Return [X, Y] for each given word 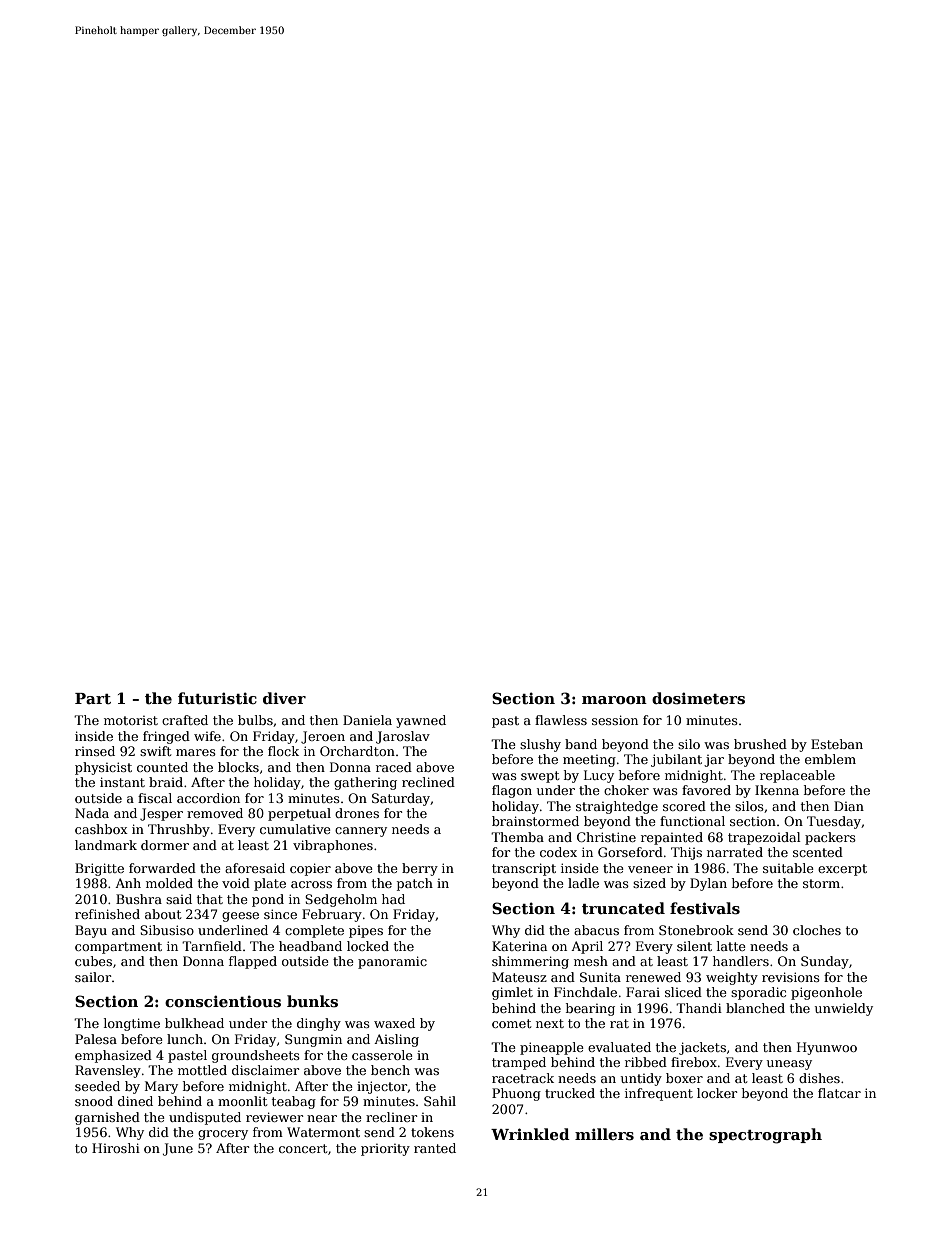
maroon [614, 700]
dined [135, 1101]
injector [382, 1087]
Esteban [837, 744]
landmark [106, 845]
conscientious [223, 1001]
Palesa [96, 1039]
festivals [705, 908]
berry [420, 869]
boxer [684, 1078]
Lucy [599, 776]
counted [162, 767]
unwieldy [844, 1009]
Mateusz [519, 977]
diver [284, 698]
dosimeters [698, 698]
